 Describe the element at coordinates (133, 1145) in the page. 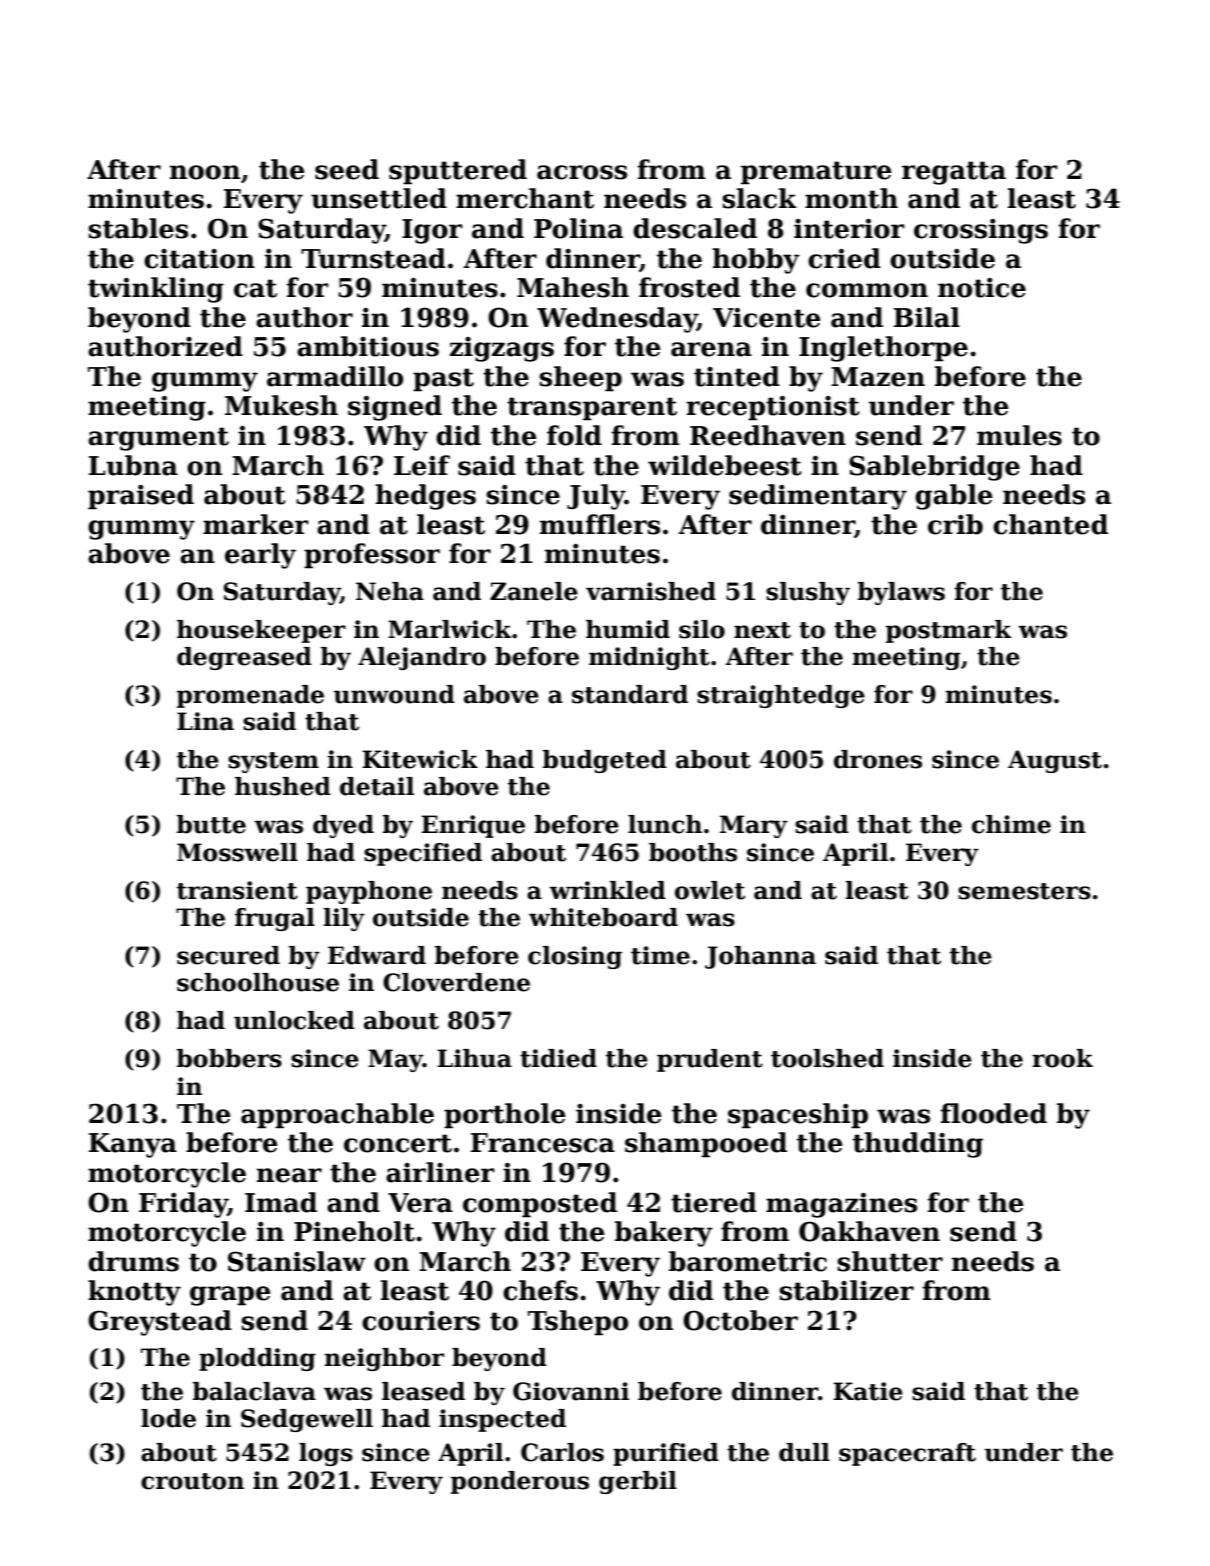

I see `Kanya` at that location.
